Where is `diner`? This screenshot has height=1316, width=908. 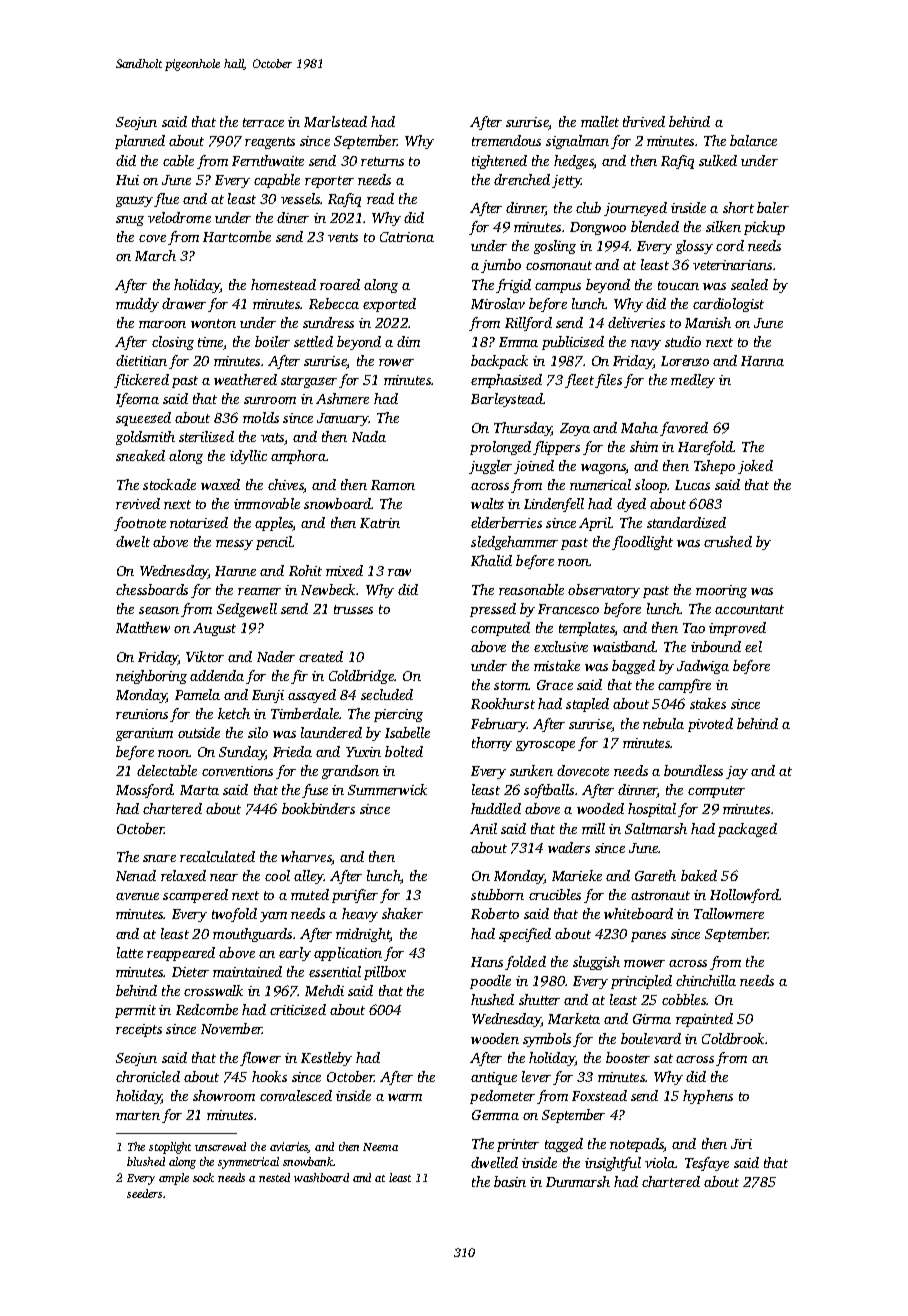
diner is located at coordinates (293, 217).
